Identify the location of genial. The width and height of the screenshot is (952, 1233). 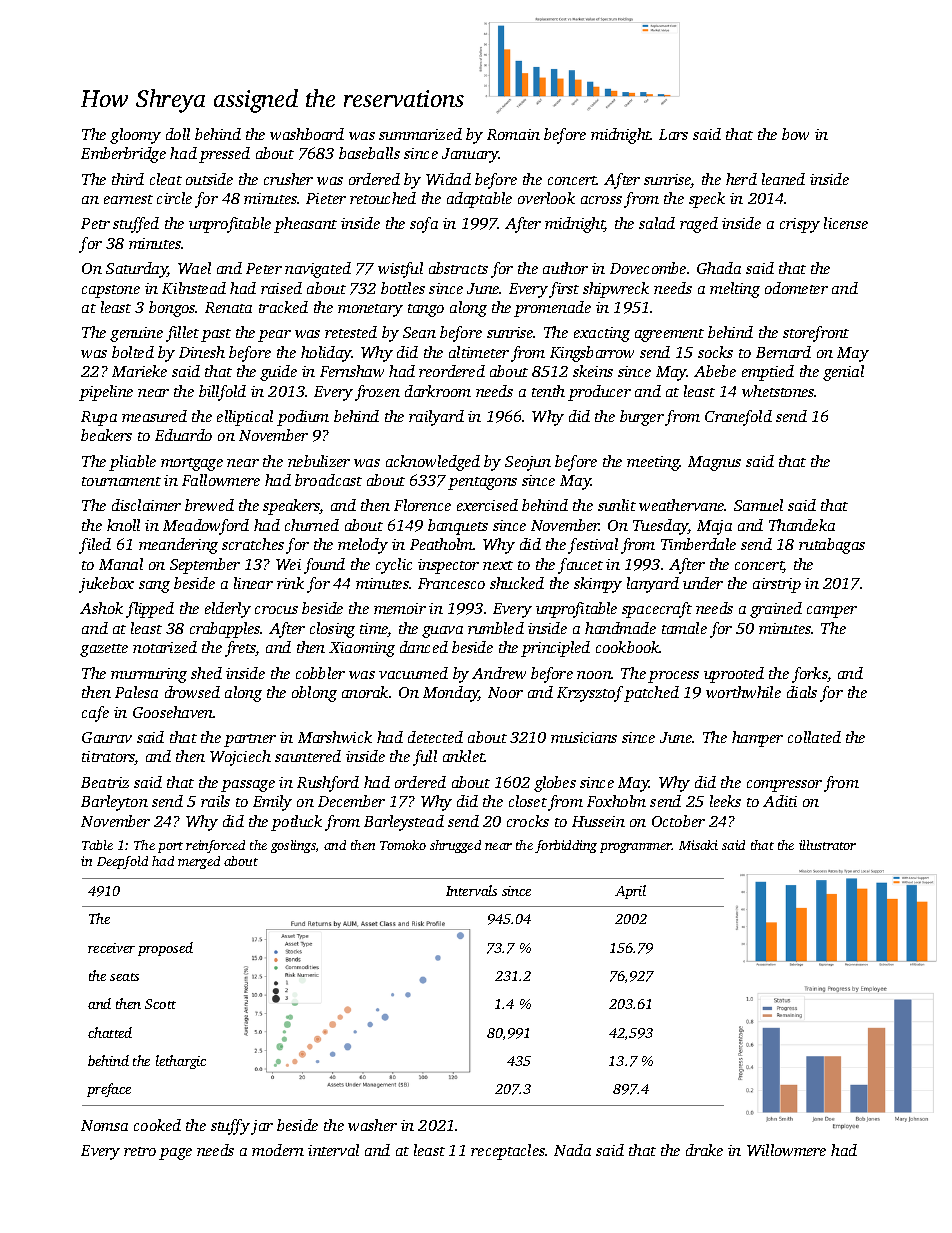
(843, 373).
